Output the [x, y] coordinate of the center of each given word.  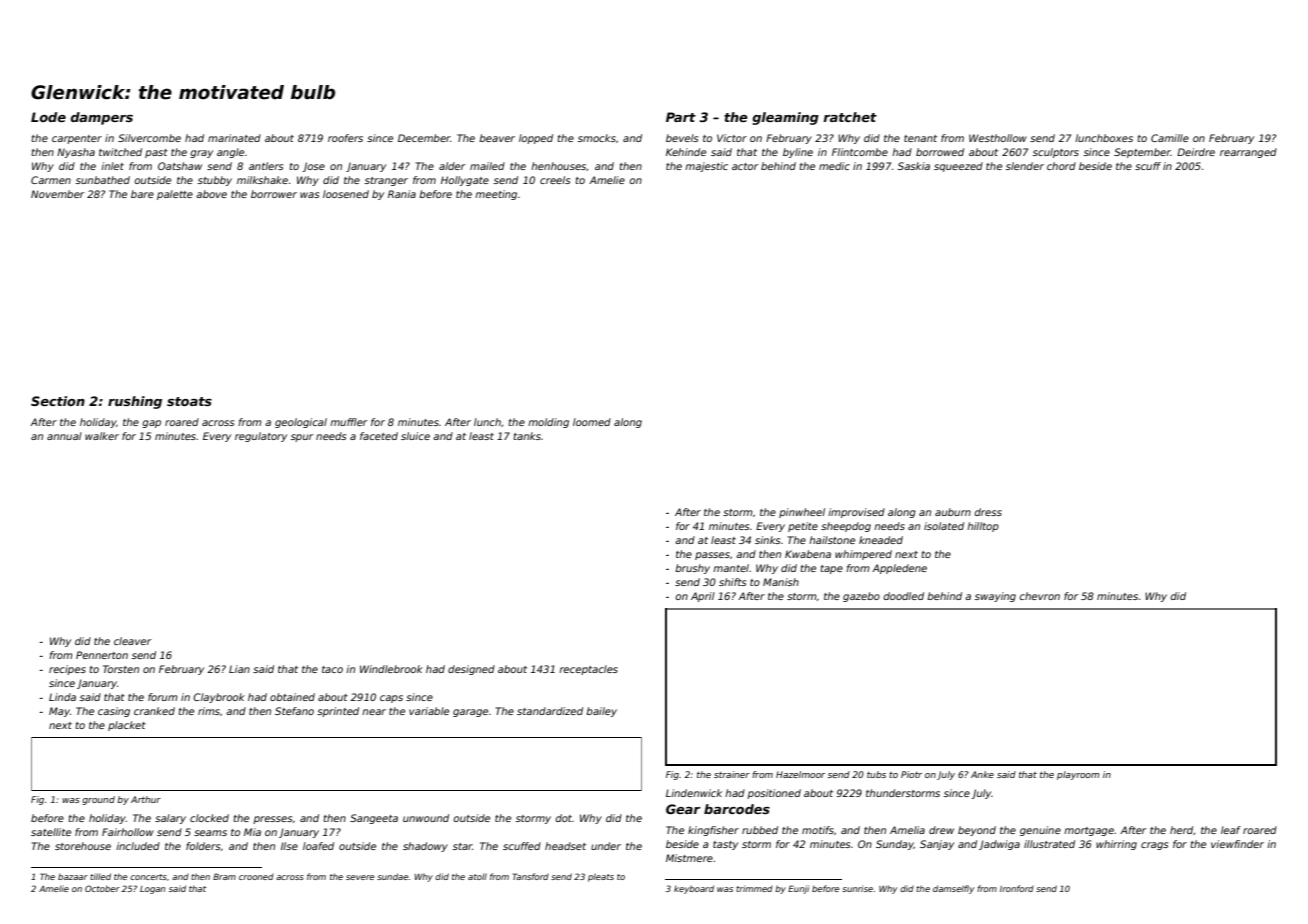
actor [745, 166]
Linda [62, 697]
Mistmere [689, 858]
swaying [995, 597]
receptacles [588, 670]
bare [142, 194]
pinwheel [802, 513]
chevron [1040, 596]
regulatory [261, 437]
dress [988, 512]
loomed [592, 422]
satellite [51, 832]
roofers [345, 138]
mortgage [1089, 831]
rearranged [1248, 153]
